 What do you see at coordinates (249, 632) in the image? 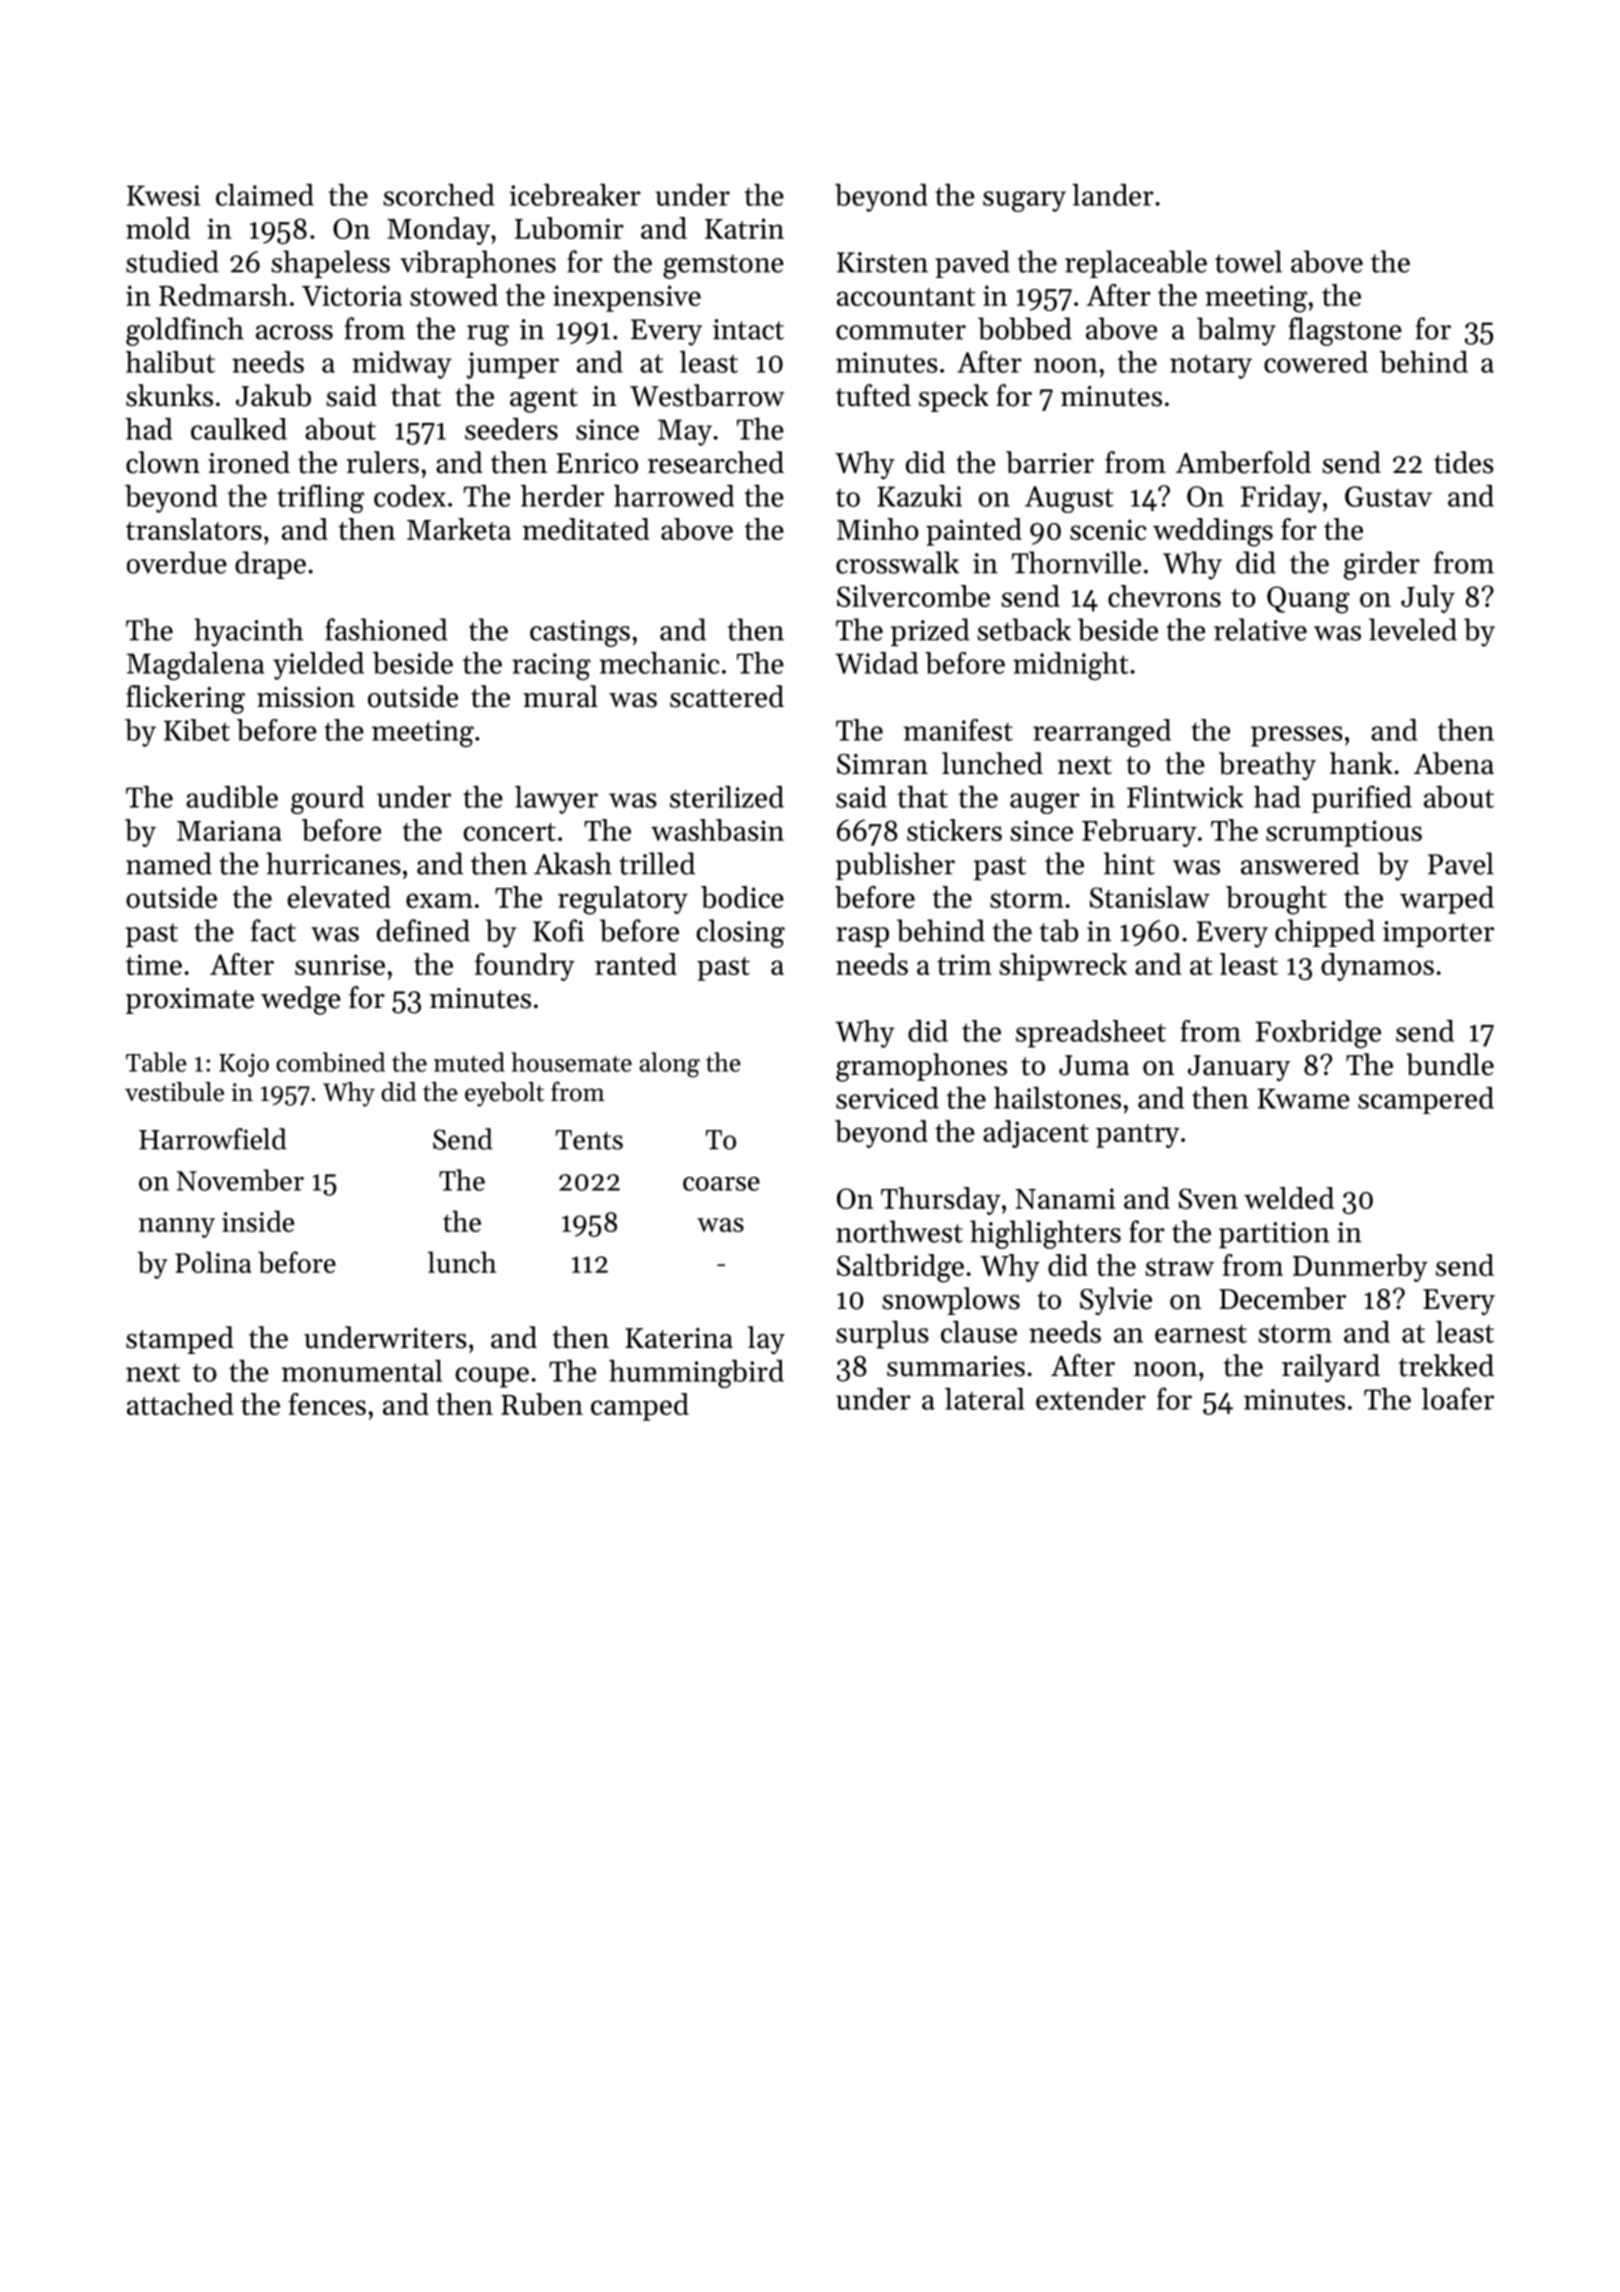
I see `hyacinth` at bounding box center [249, 632].
